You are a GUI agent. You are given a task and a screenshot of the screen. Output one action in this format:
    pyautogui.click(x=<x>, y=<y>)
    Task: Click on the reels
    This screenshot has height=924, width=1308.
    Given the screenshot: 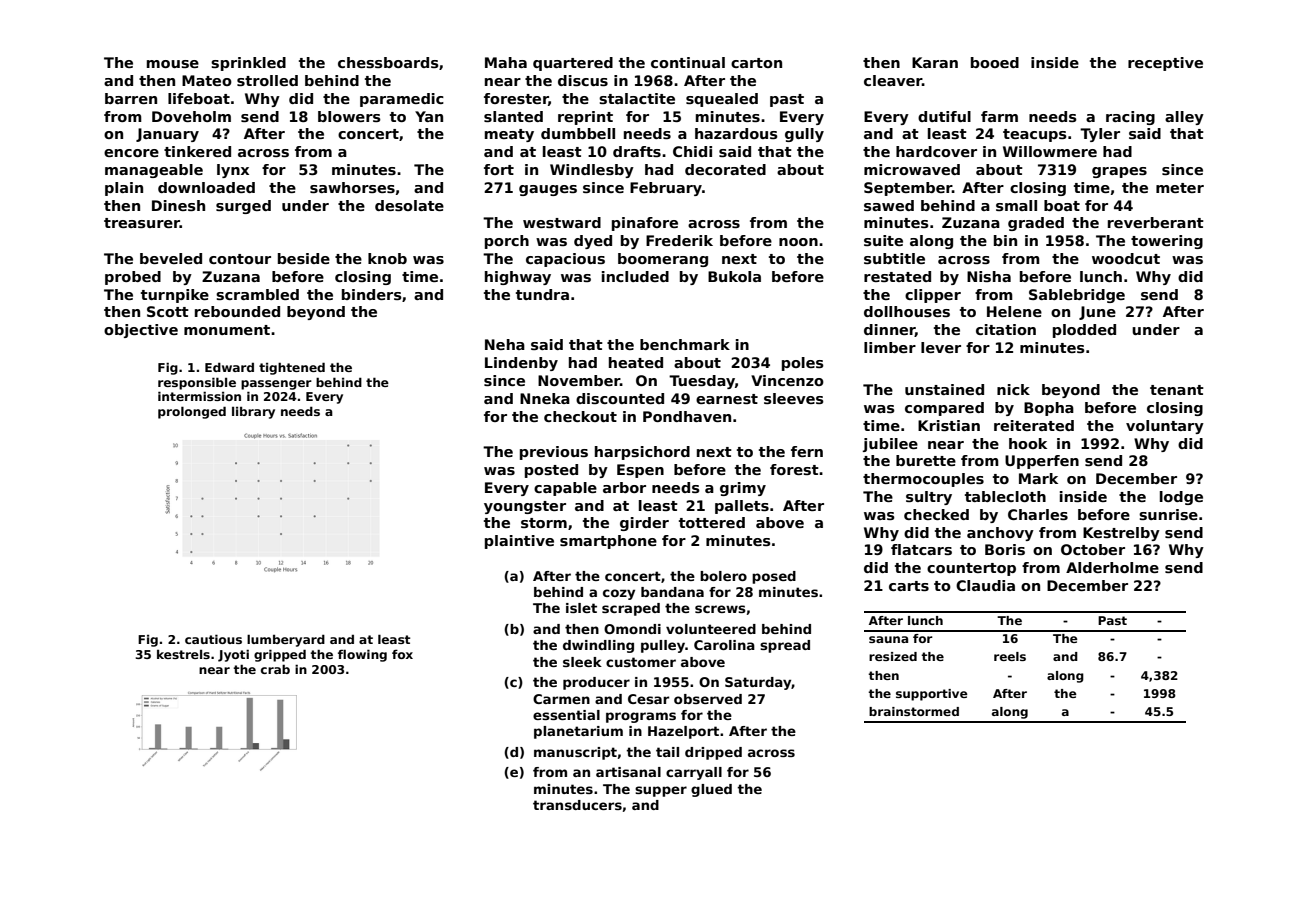 What is the action you would take?
    pyautogui.click(x=1010, y=656)
